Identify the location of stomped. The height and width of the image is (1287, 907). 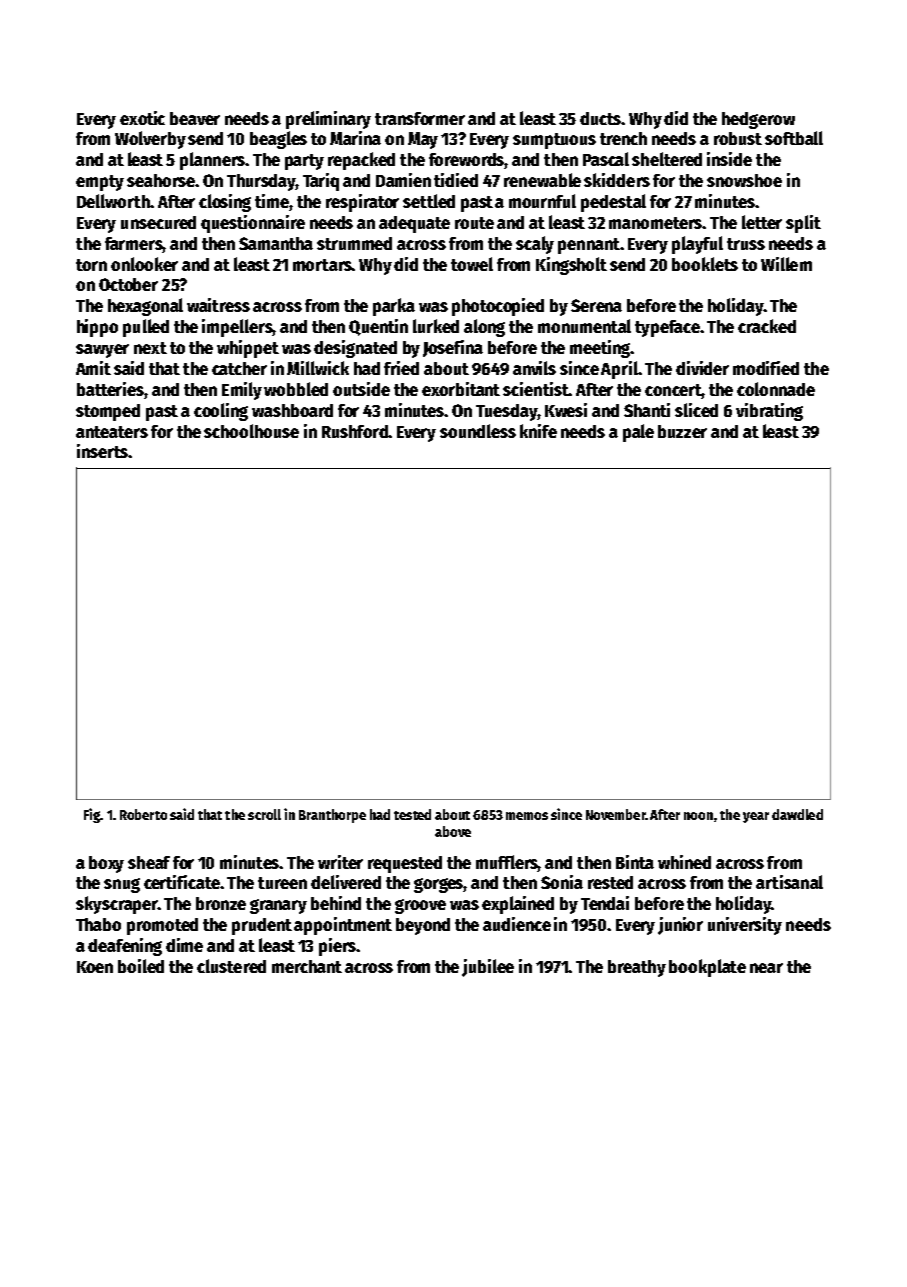
(108, 412).
